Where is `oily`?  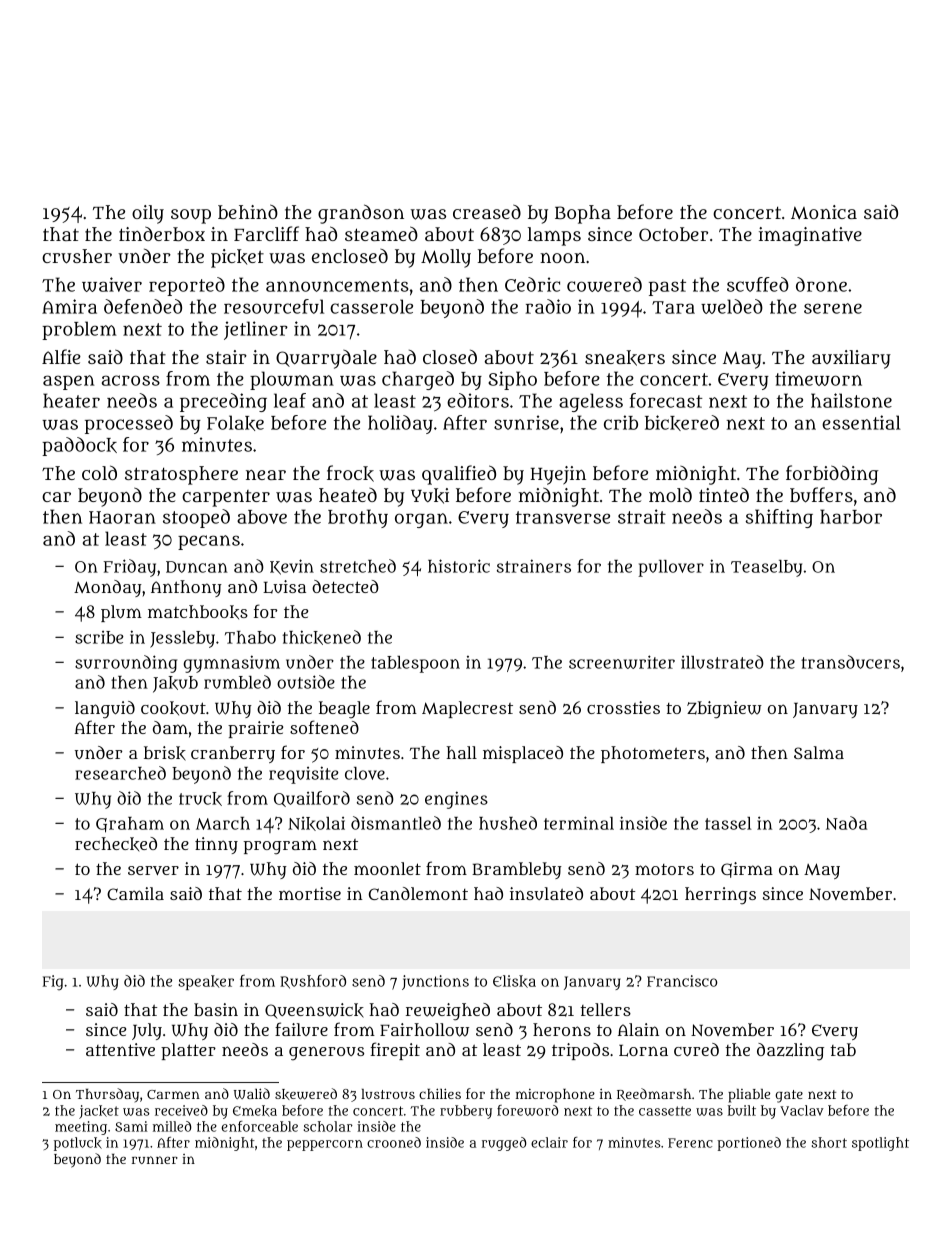
oily is located at coordinates (148, 214).
